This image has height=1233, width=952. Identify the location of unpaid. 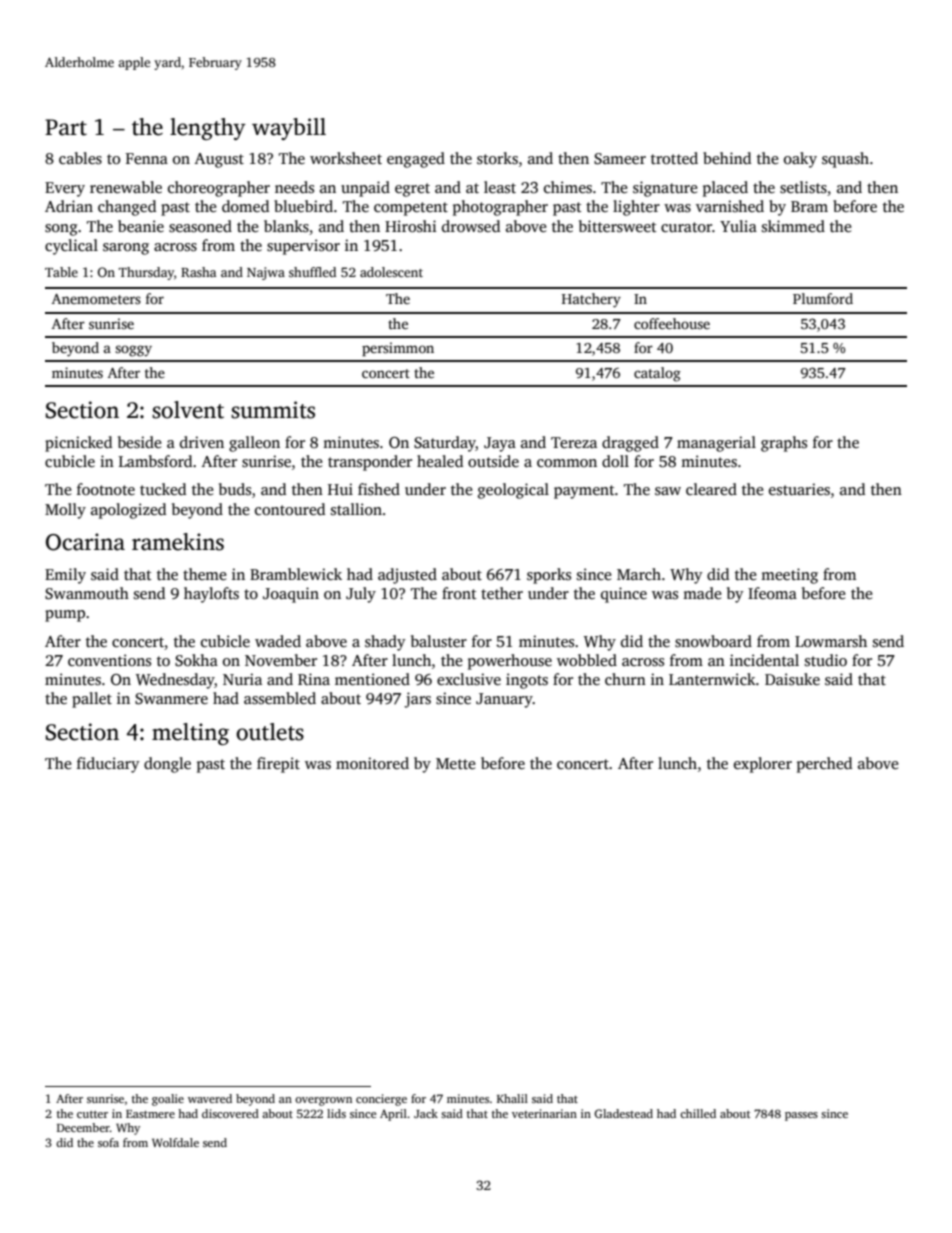
(365, 189).
